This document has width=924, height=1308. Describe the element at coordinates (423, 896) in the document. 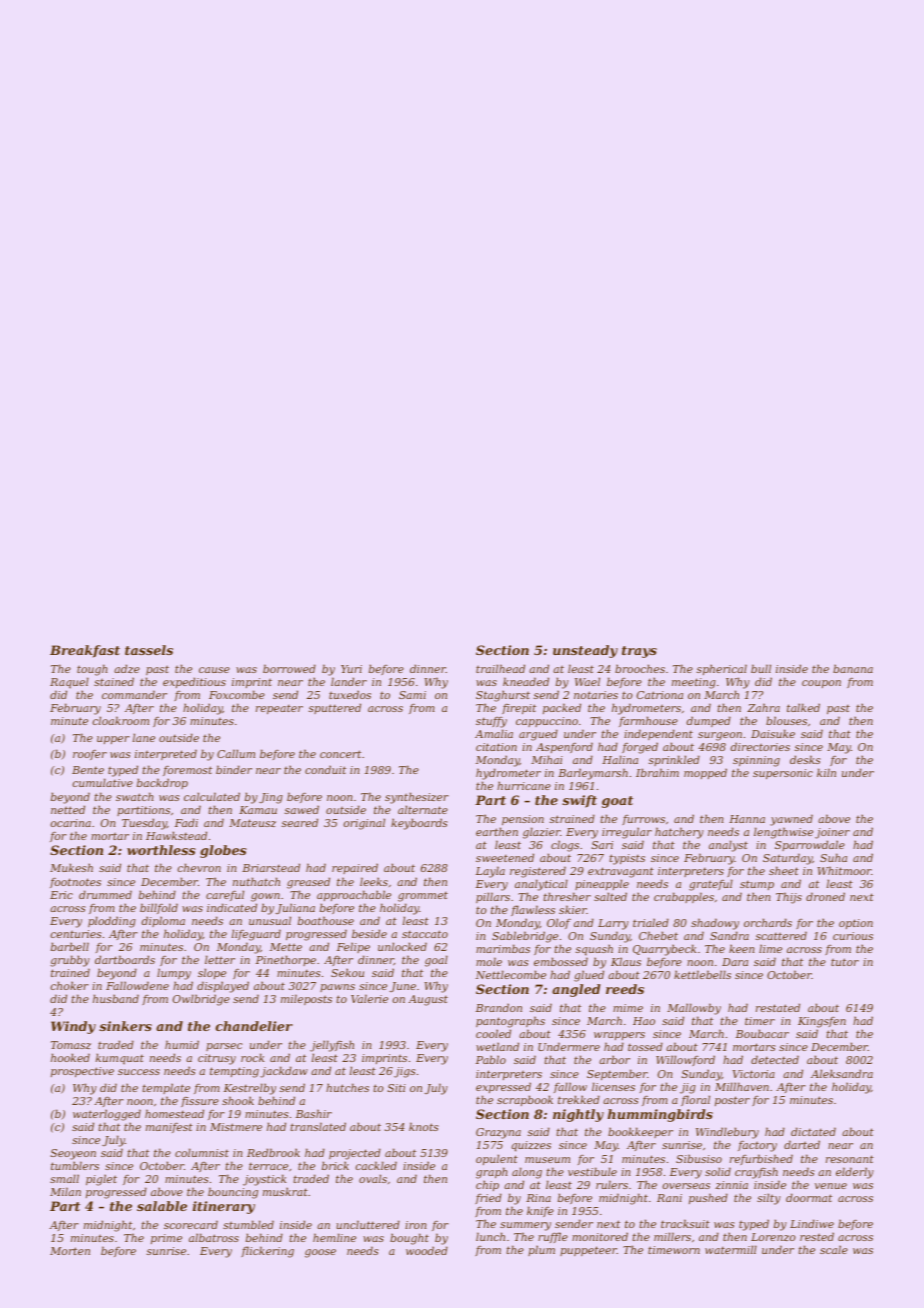

I see `grommet` at that location.
